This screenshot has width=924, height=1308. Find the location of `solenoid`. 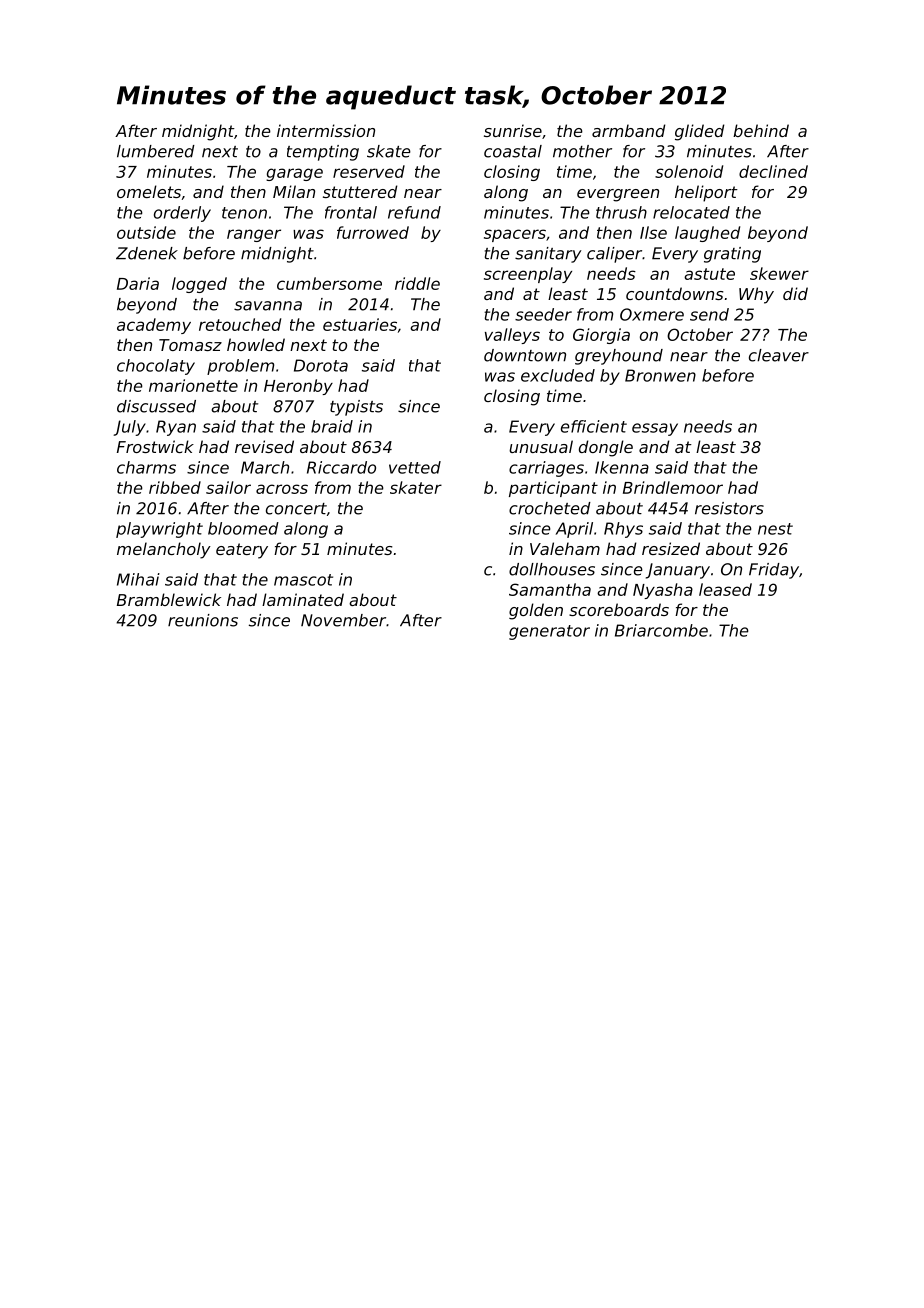

solenoid is located at coordinates (689, 171).
